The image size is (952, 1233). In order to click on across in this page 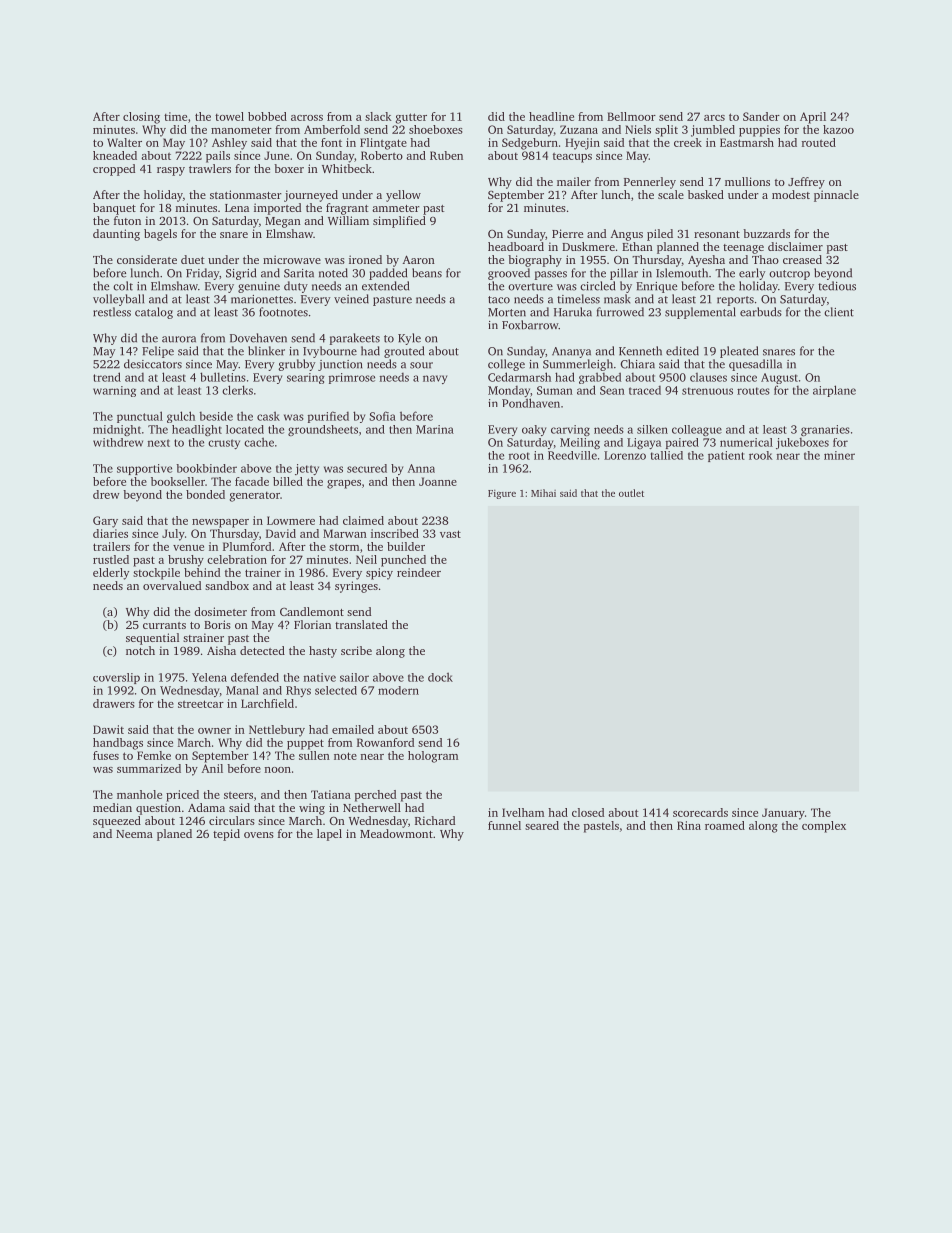, I will do `click(307, 118)`.
